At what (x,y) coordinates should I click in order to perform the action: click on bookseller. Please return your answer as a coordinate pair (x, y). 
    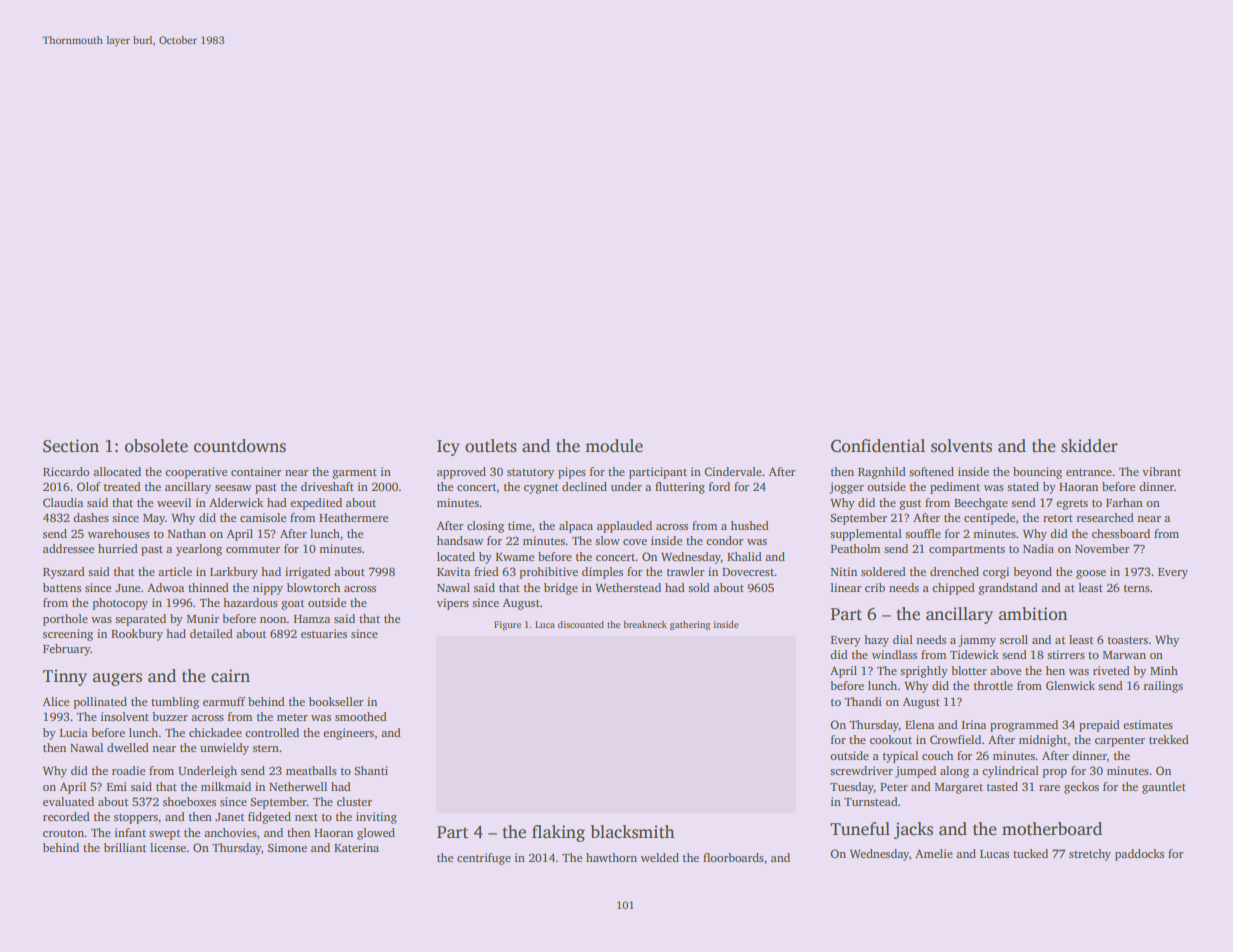
    Looking at the image, I should click on (336, 701).
